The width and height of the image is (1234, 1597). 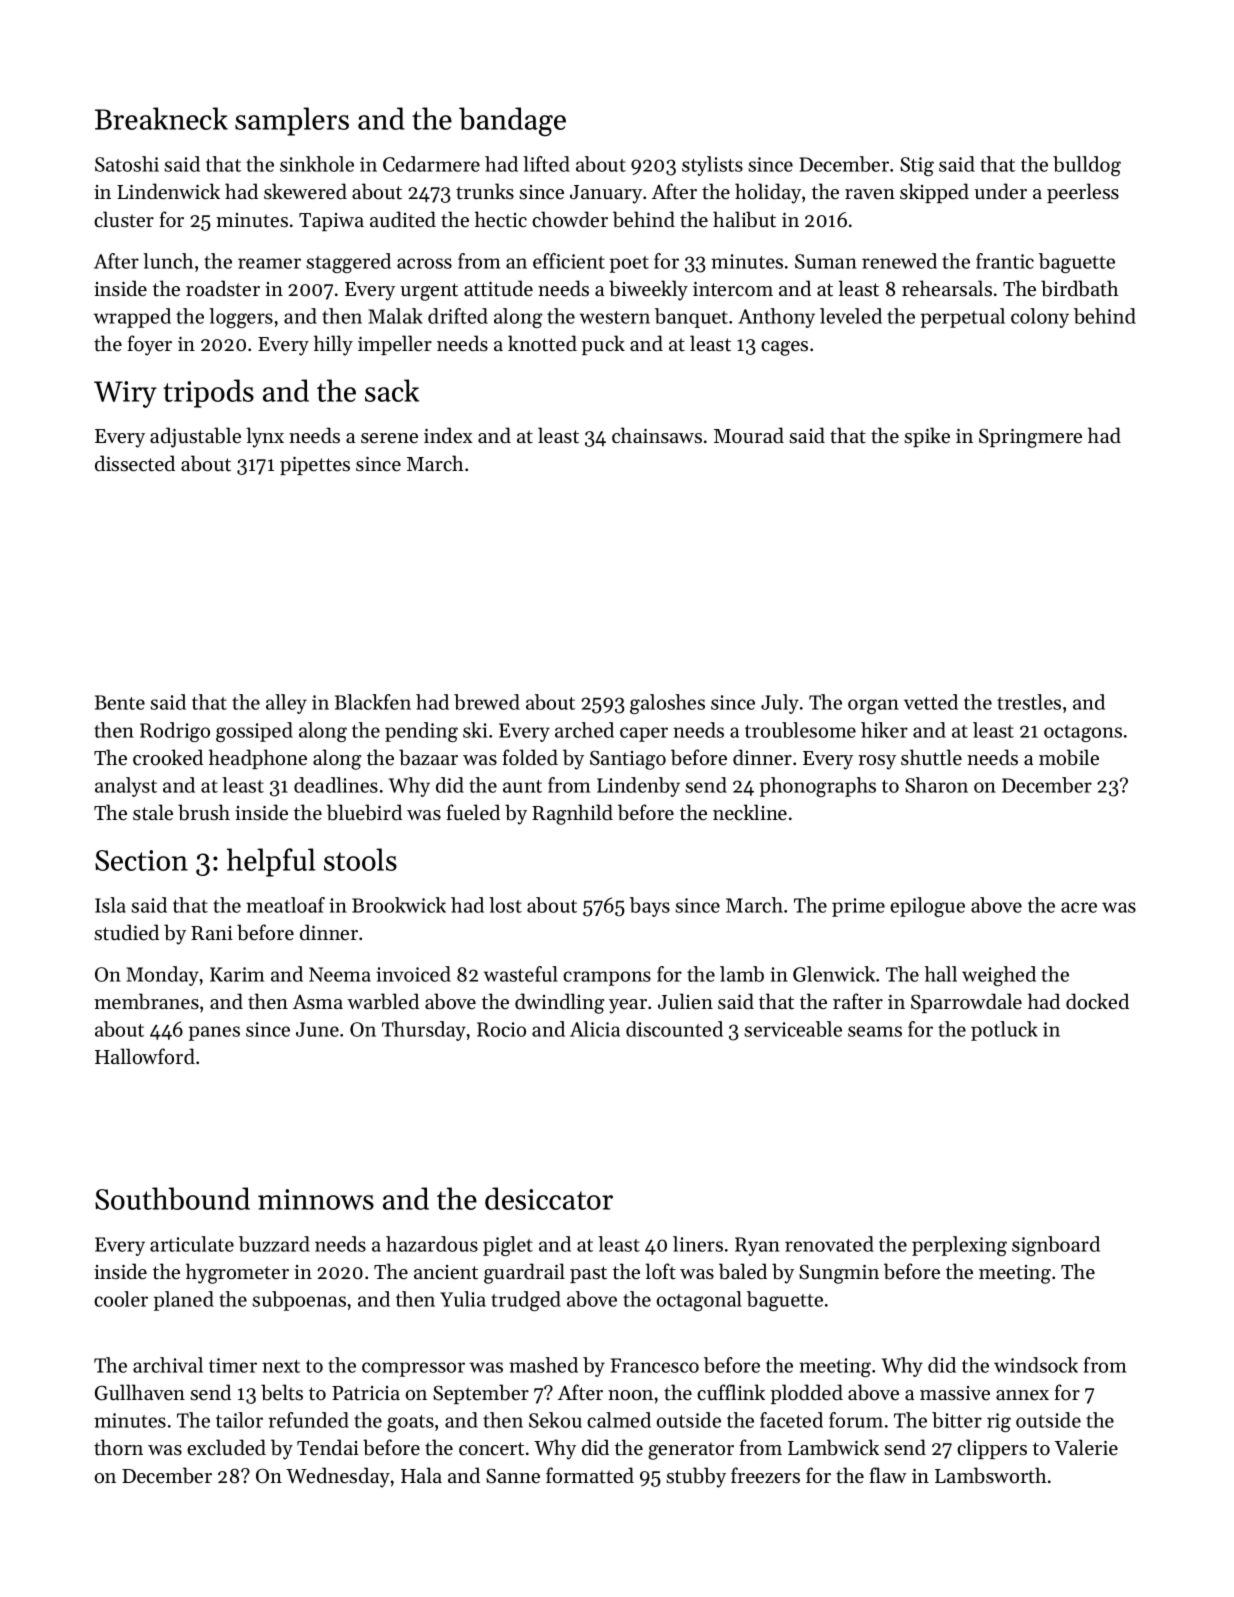 I want to click on efficient, so click(x=569, y=261).
